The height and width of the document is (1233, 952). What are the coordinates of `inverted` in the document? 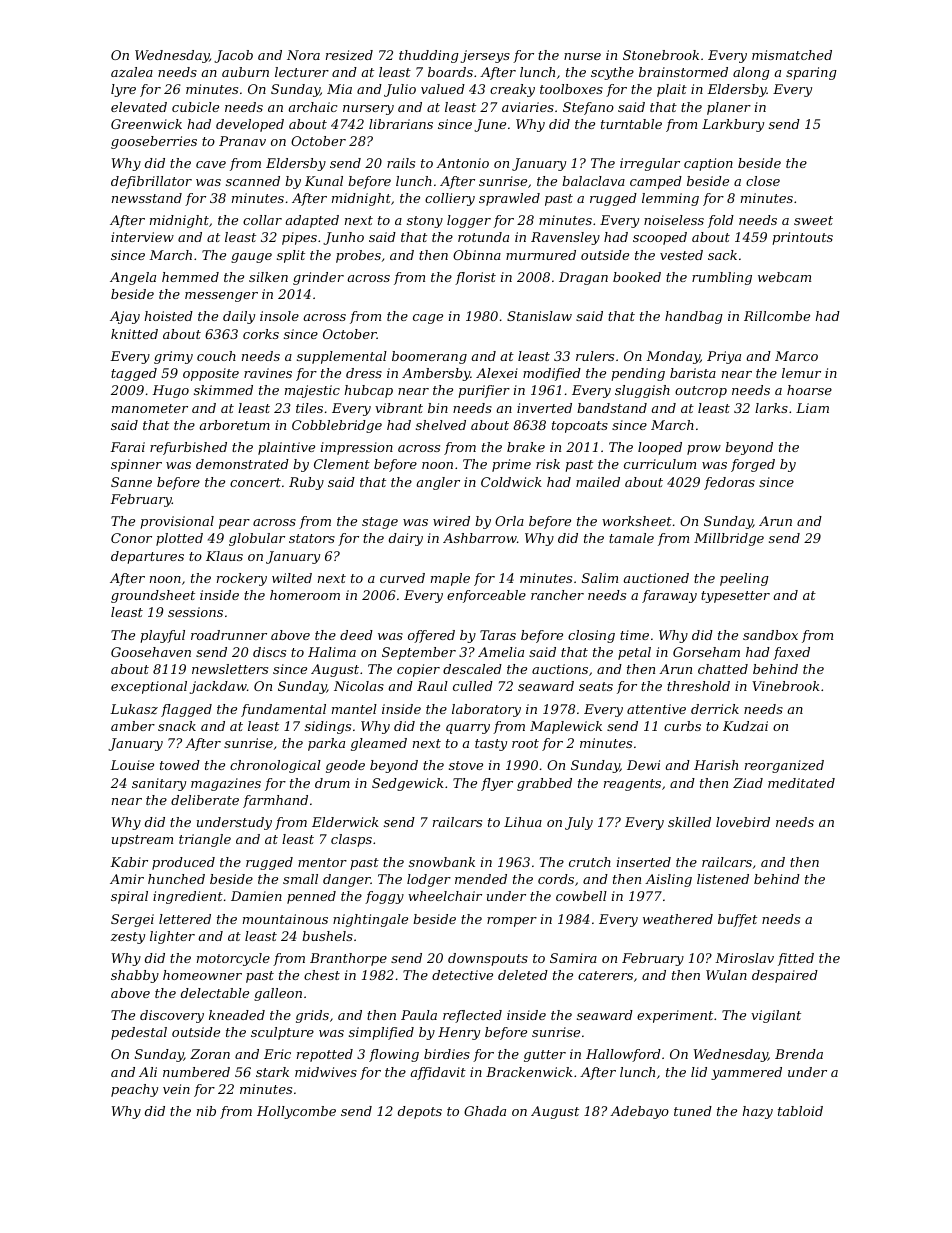 It's located at (544, 408).
